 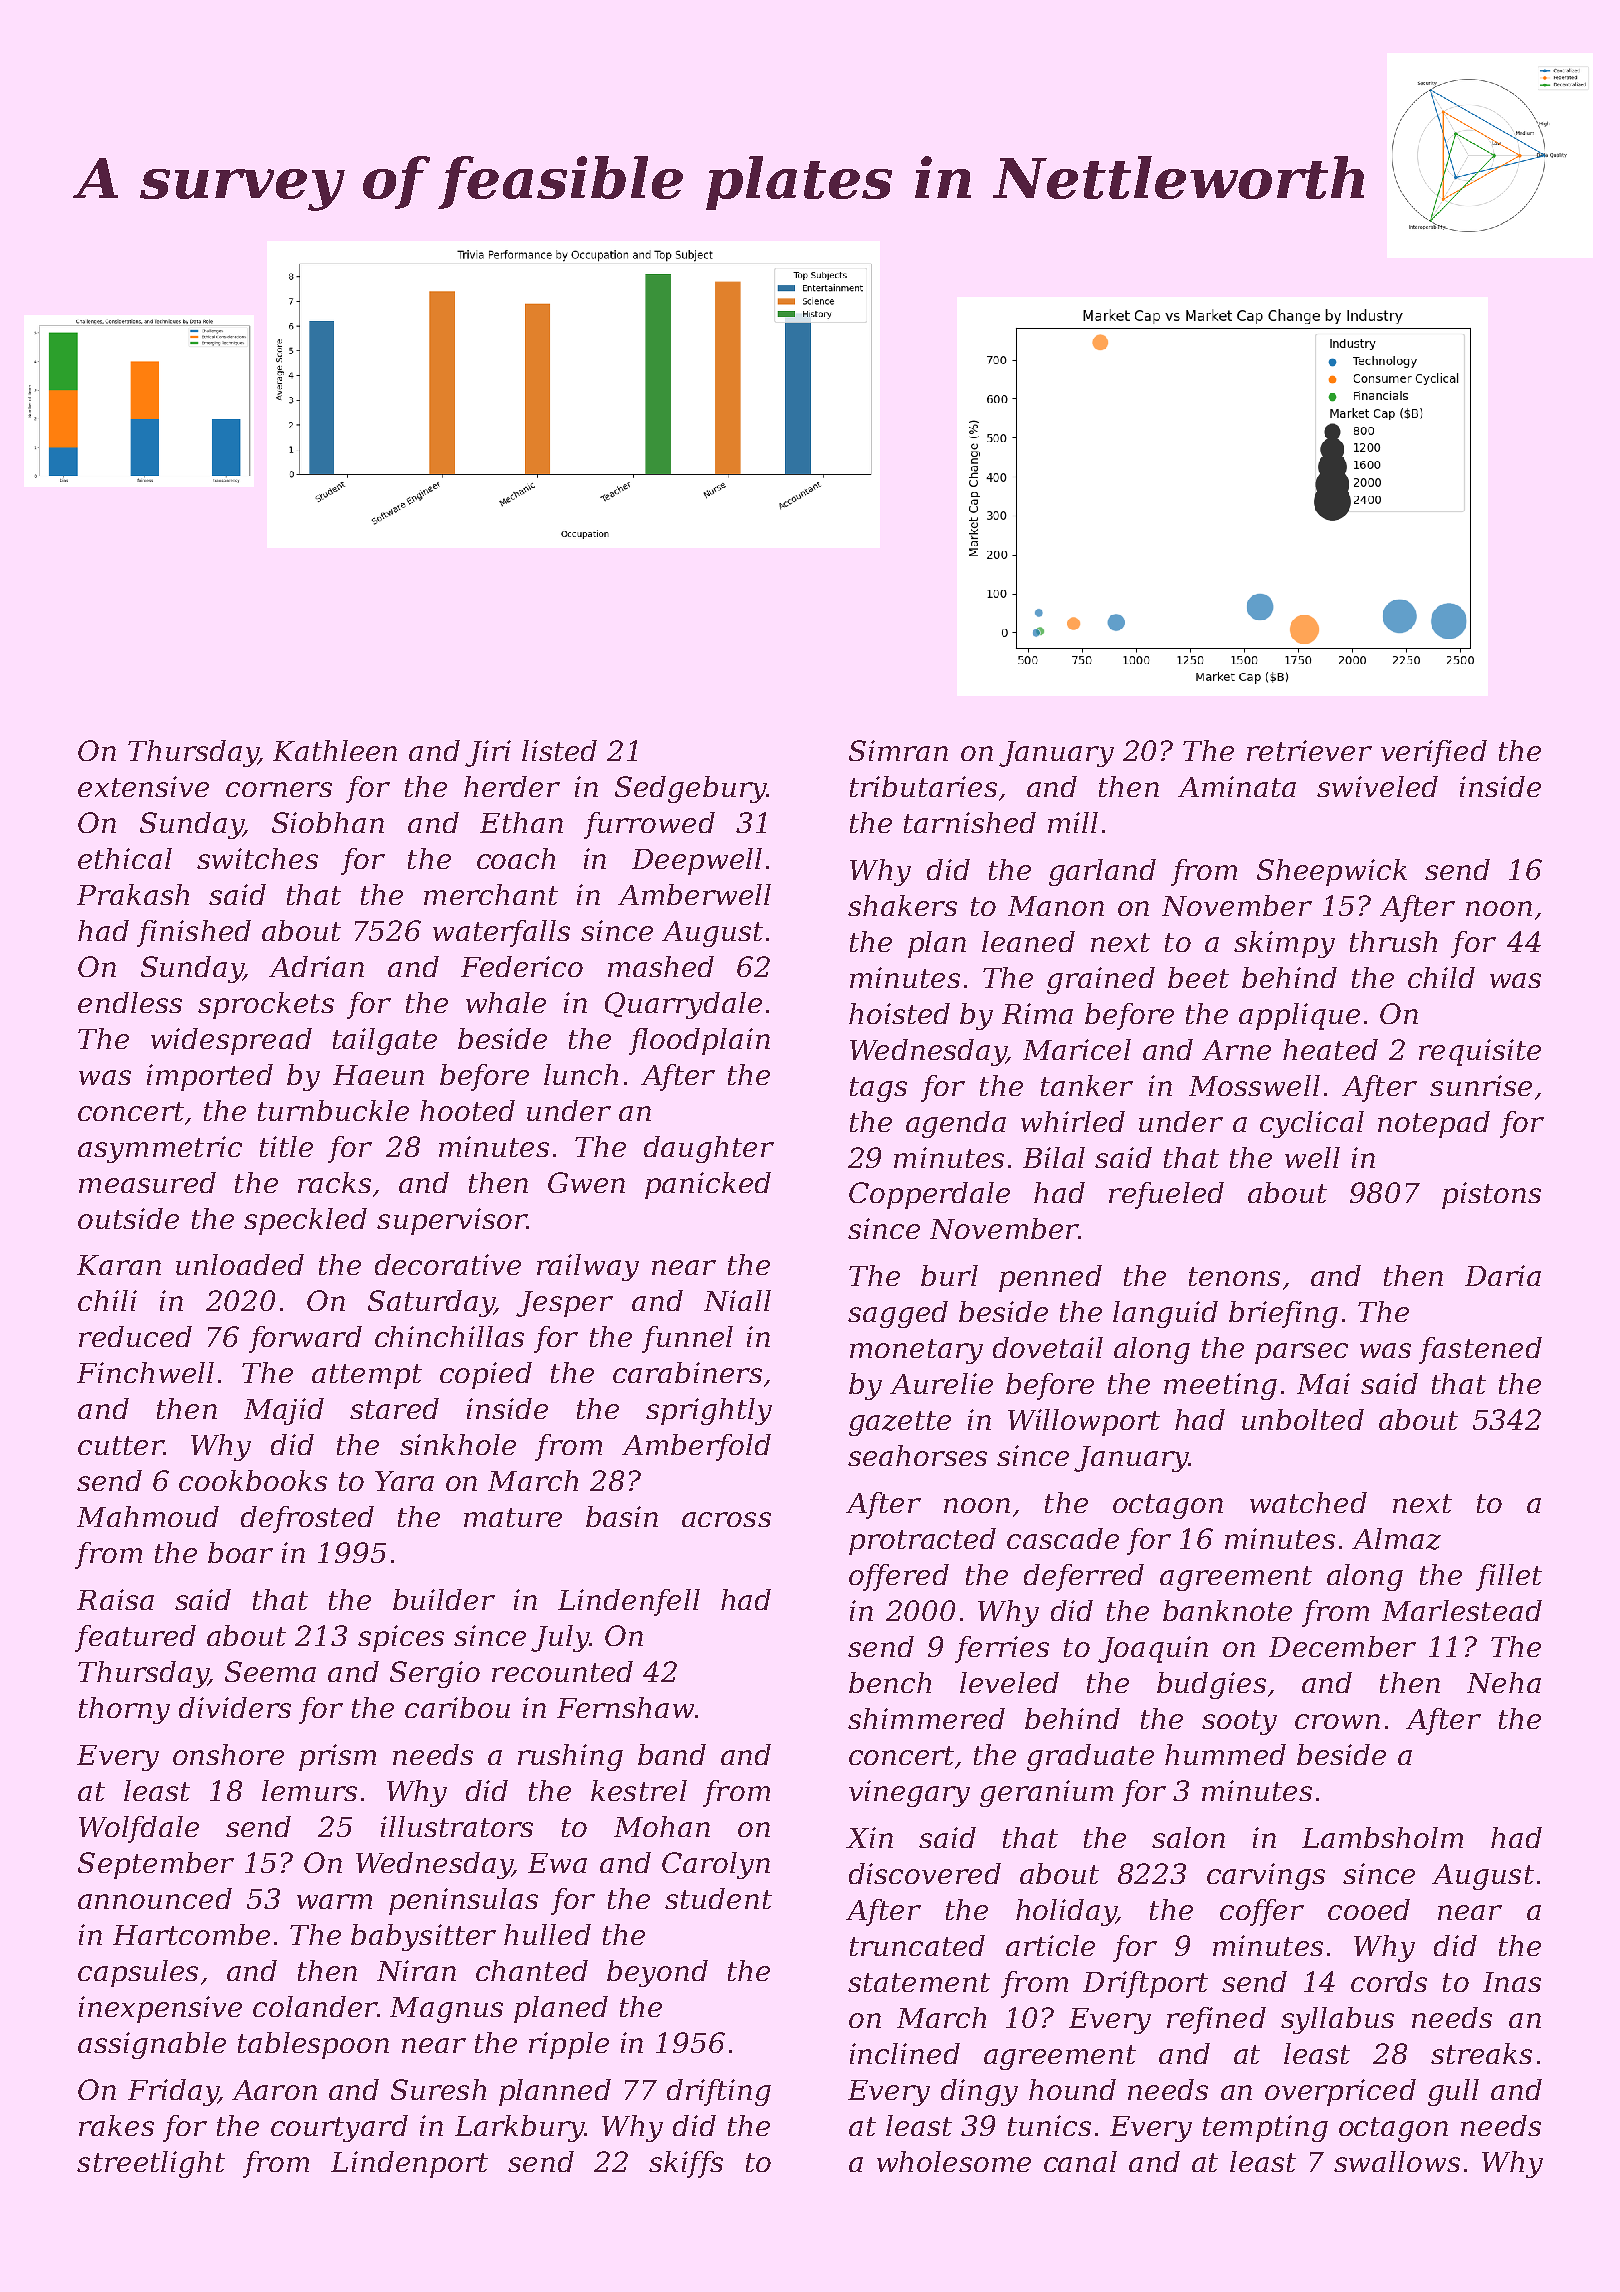 What do you see at coordinates (133, 894) in the page?
I see `Prakash` at bounding box center [133, 894].
